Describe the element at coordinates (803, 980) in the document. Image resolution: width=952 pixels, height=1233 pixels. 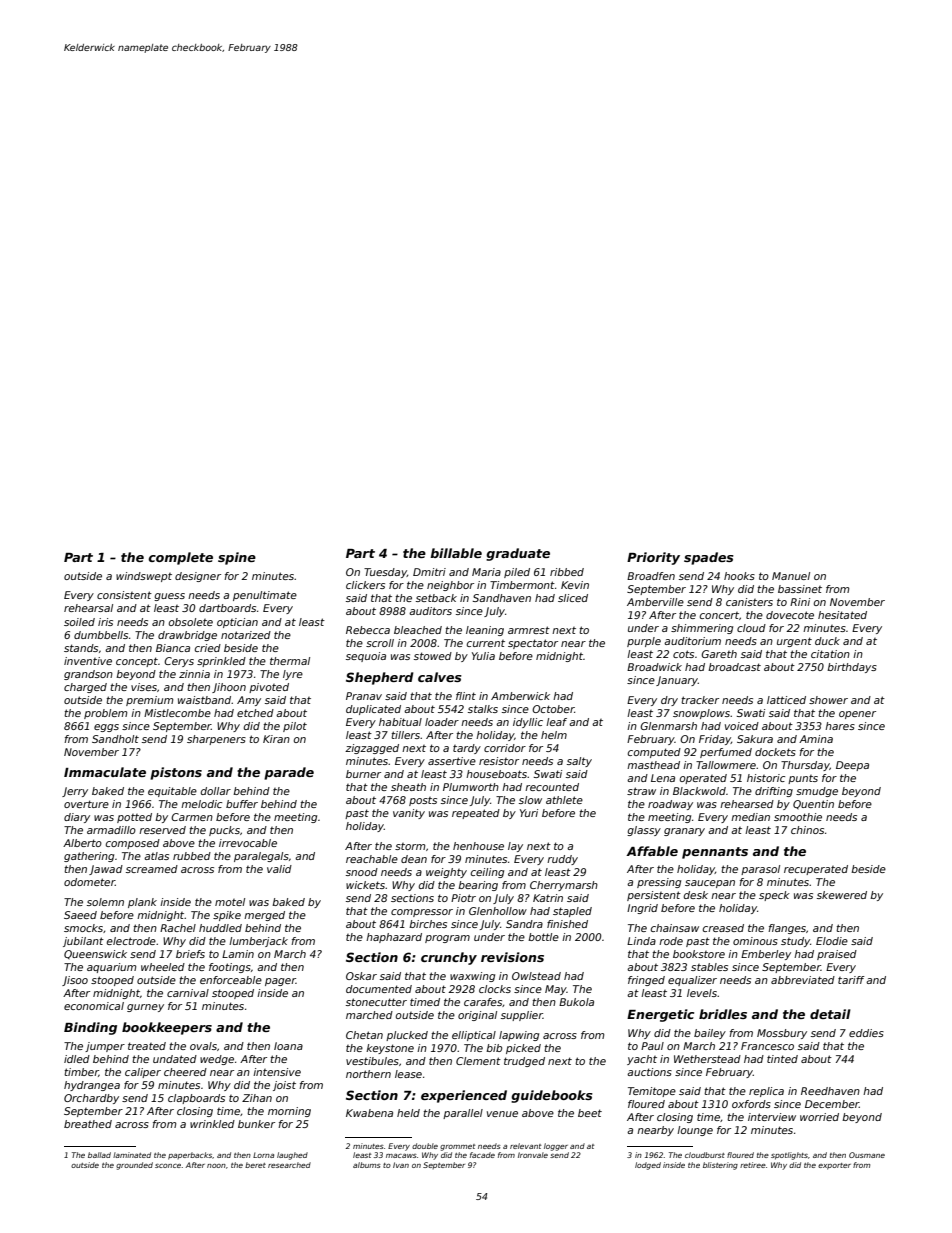
I see `abbreviated` at that location.
